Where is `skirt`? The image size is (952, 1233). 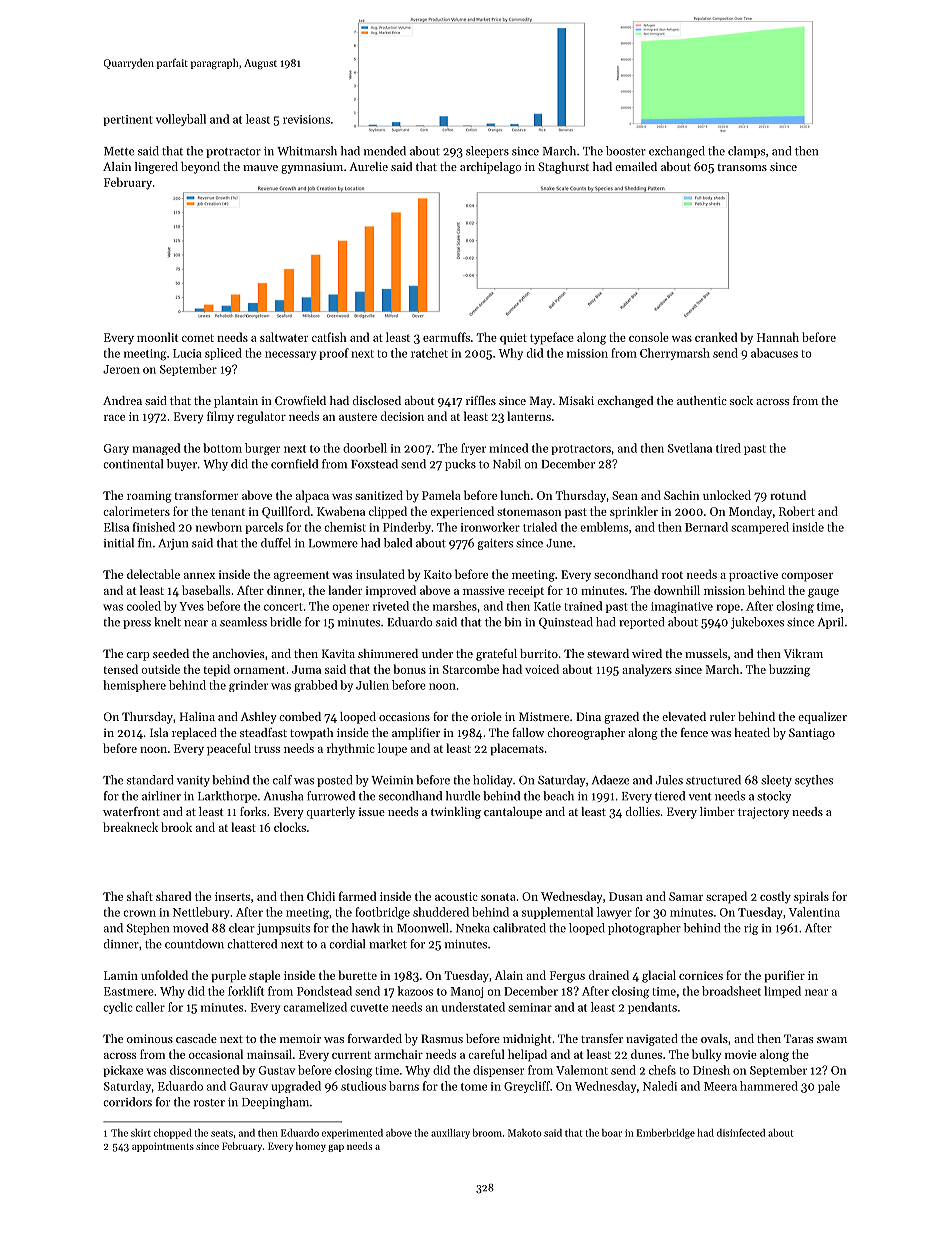
skirt is located at coordinates (141, 1133).
